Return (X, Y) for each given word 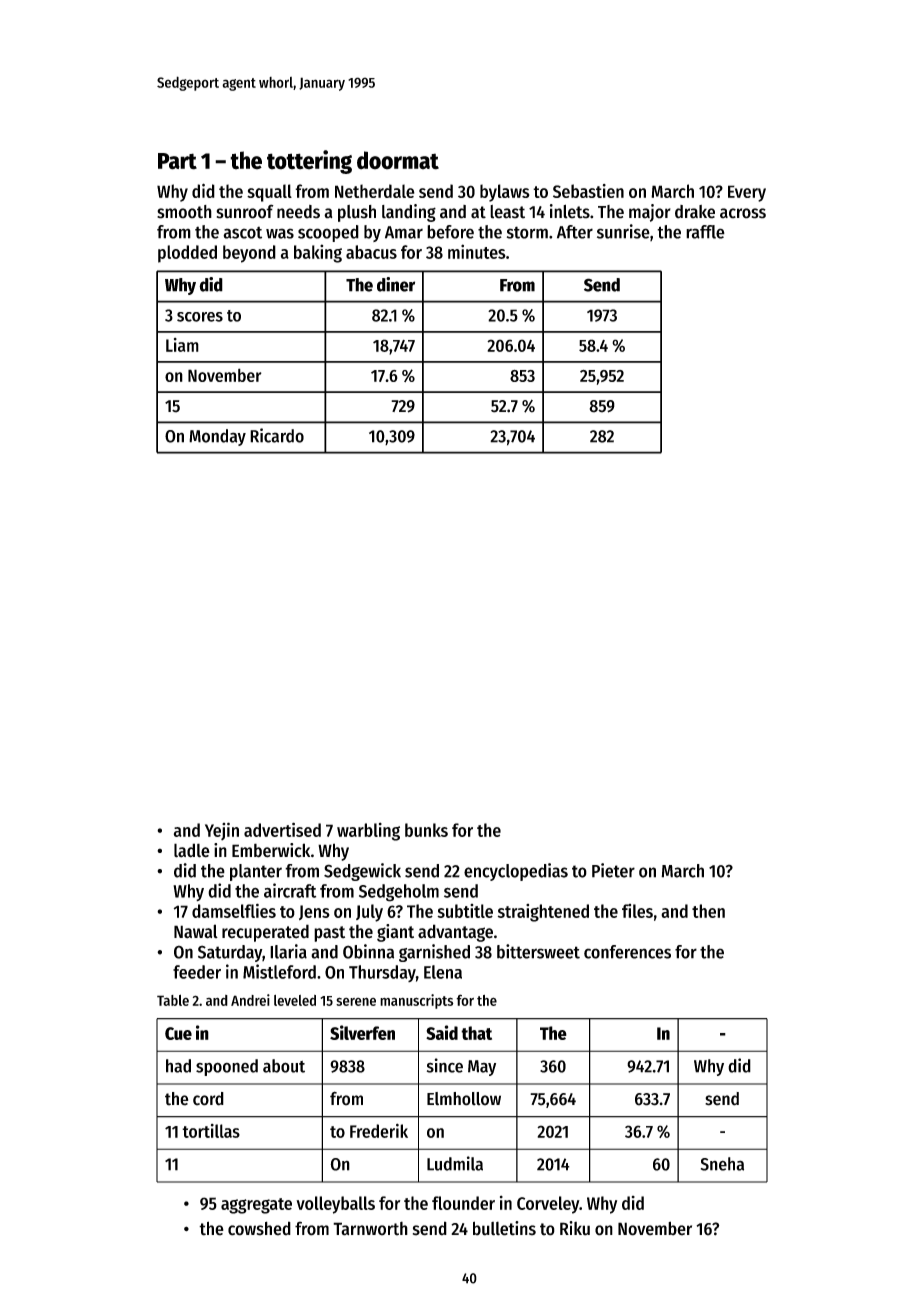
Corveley (548, 1205)
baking (318, 253)
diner (396, 284)
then (708, 911)
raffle (705, 232)
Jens (314, 912)
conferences (627, 952)
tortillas (211, 1131)
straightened (543, 913)
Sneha (722, 1164)
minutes (477, 251)
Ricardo (277, 435)
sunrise (623, 231)
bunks (426, 830)
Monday (217, 437)
